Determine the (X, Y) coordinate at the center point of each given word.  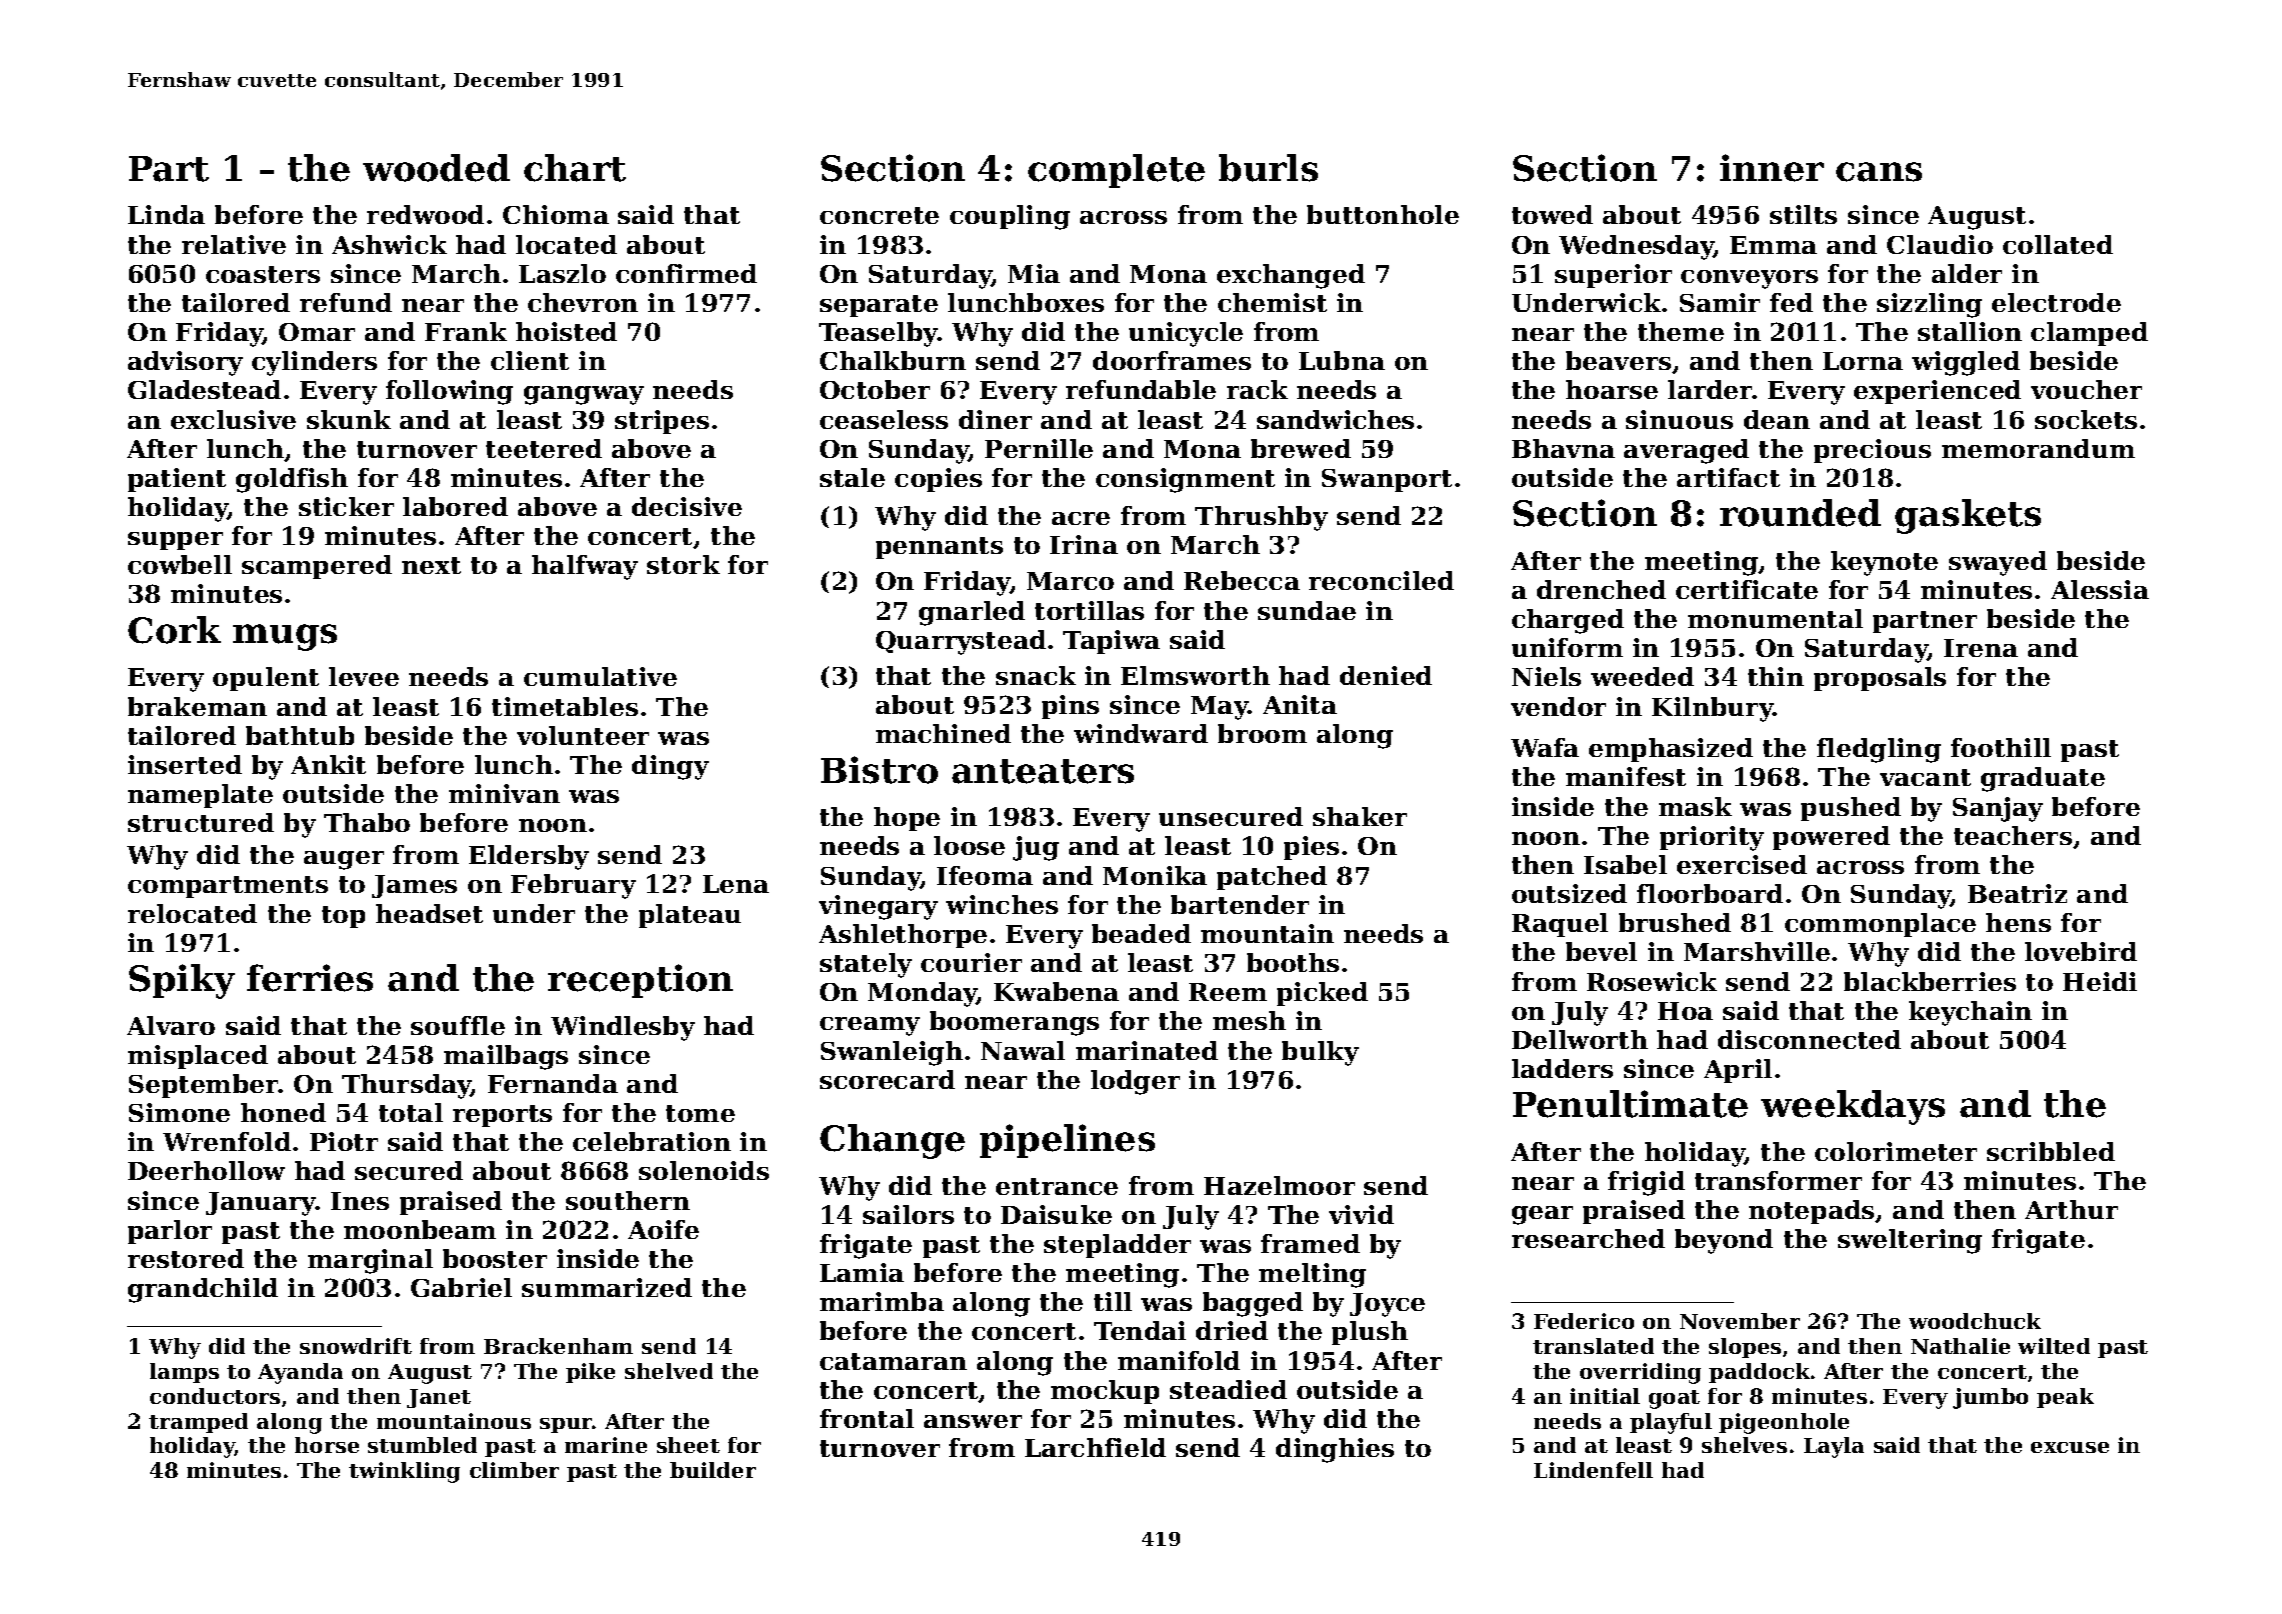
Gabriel (461, 1287)
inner (1772, 168)
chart (575, 168)
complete (1116, 171)
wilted (2054, 1346)
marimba (882, 1301)
